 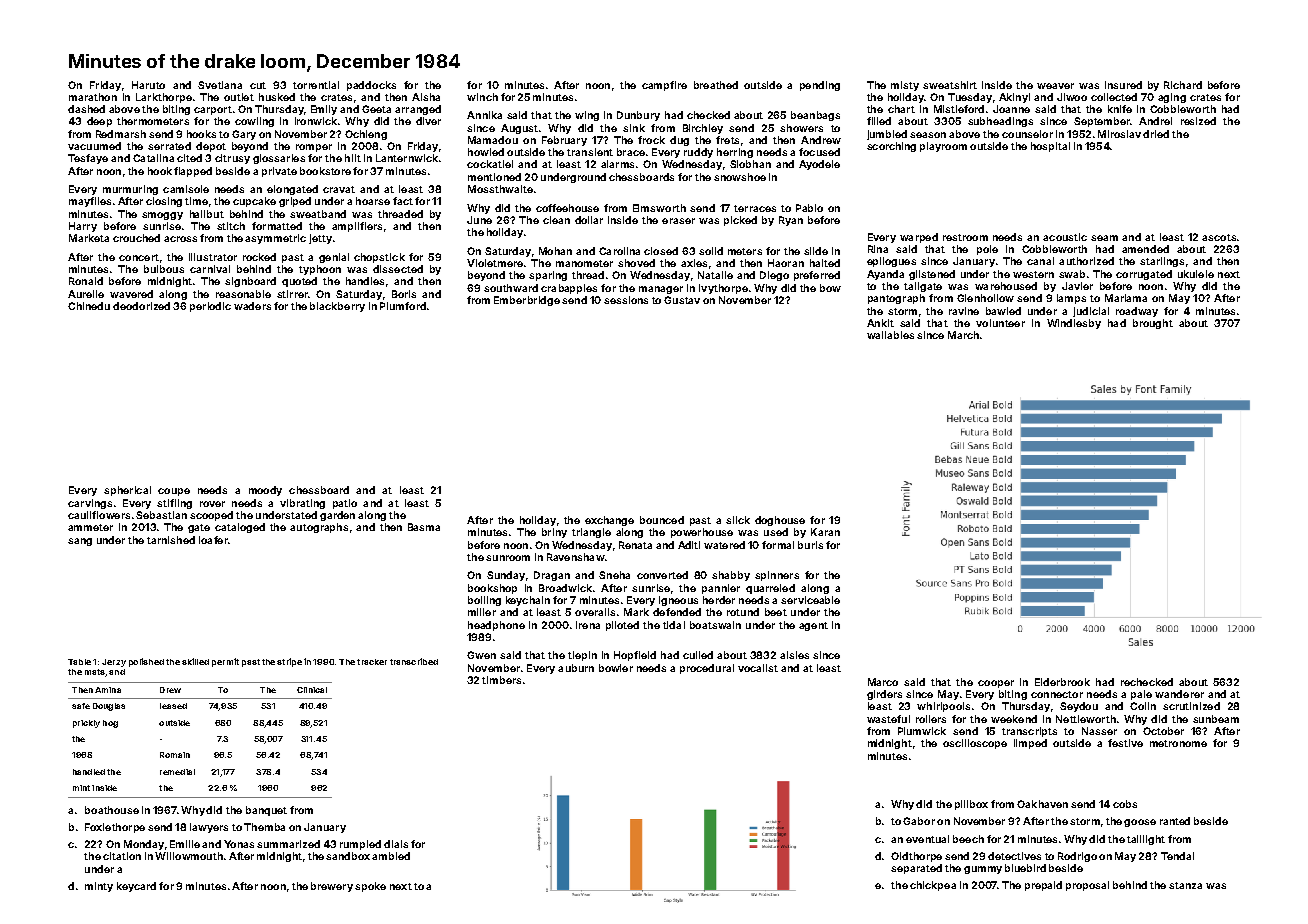 What do you see at coordinates (136, 887) in the document?
I see `keycard` at bounding box center [136, 887].
